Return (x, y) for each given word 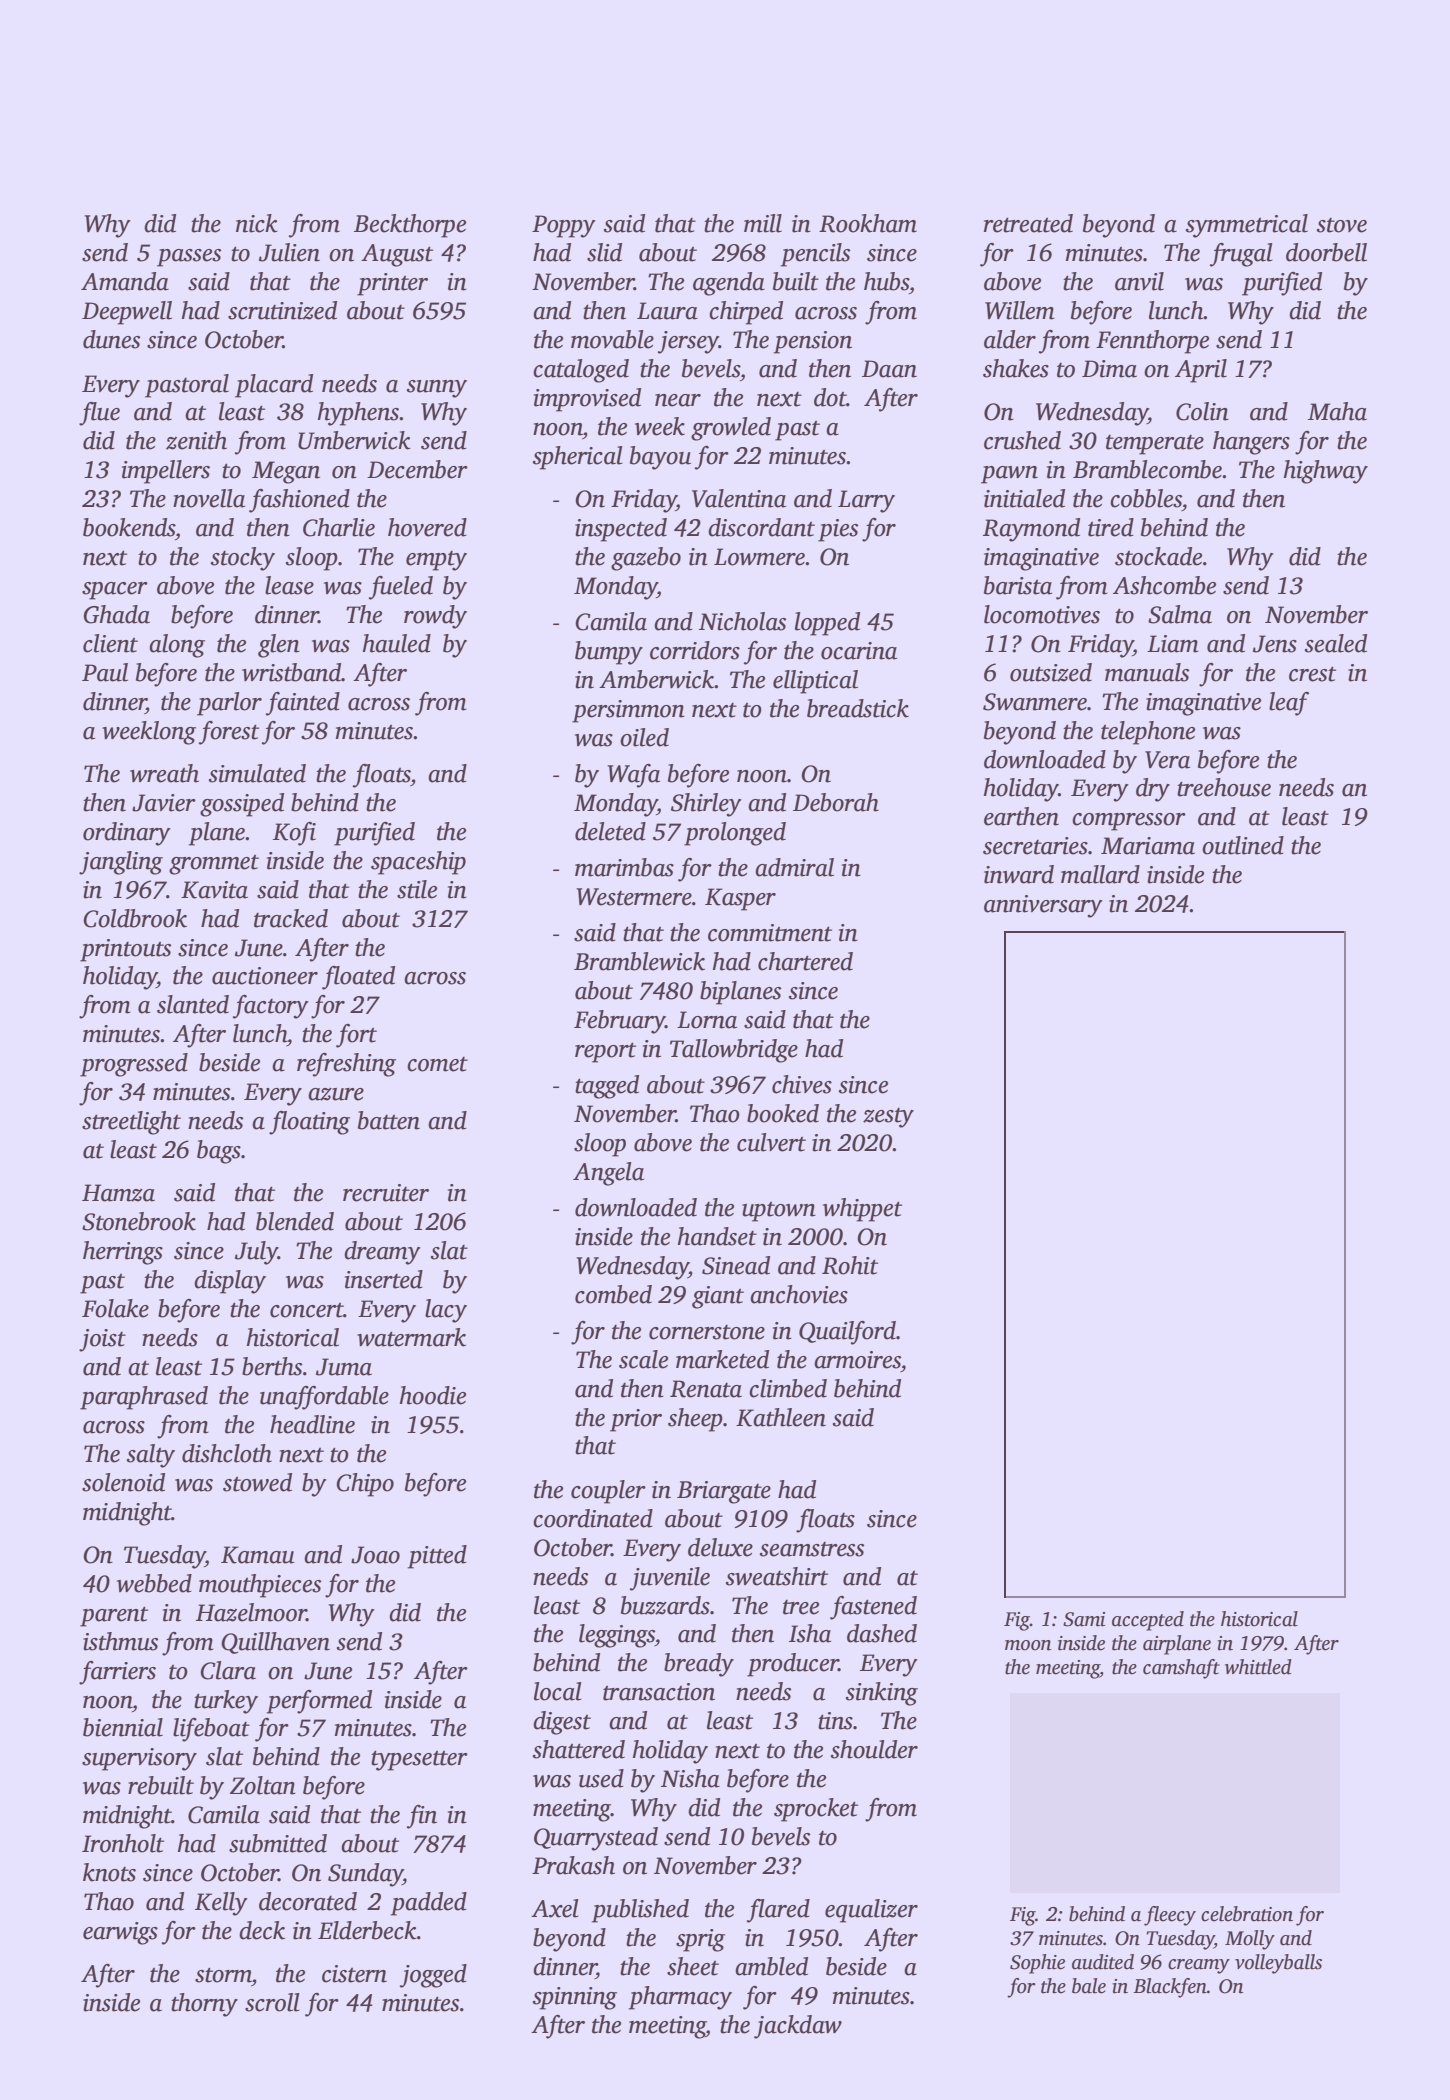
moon (1028, 1645)
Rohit (850, 1265)
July (256, 1253)
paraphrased (144, 1398)
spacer (115, 591)
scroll (272, 2002)
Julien (289, 252)
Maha (1337, 411)
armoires (857, 1360)
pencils (815, 255)
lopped (827, 624)
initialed (1024, 498)
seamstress (812, 1549)
